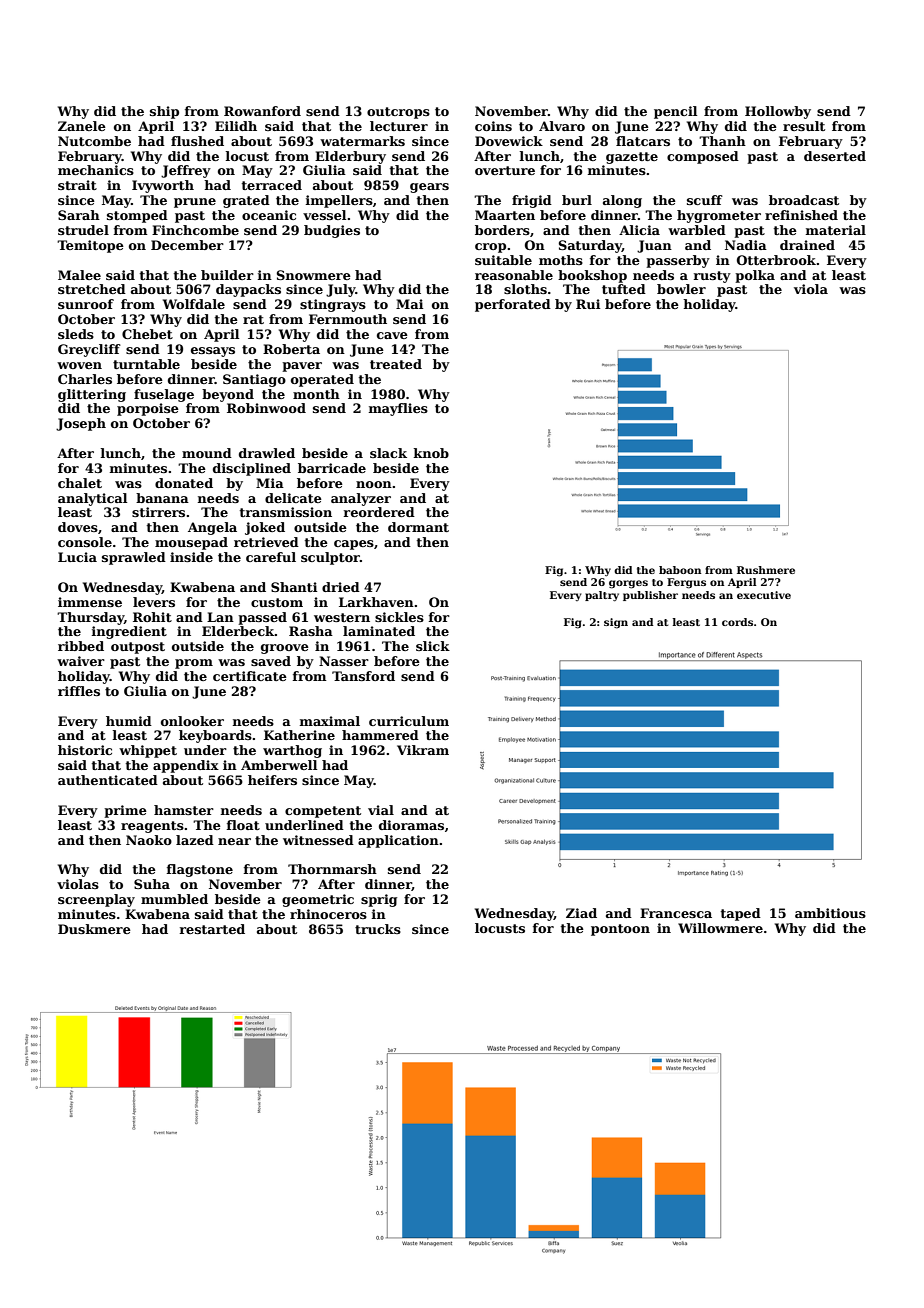 This screenshot has width=924, height=1308. Describe the element at coordinates (720, 928) in the screenshot. I see `Willowmere` at that location.
